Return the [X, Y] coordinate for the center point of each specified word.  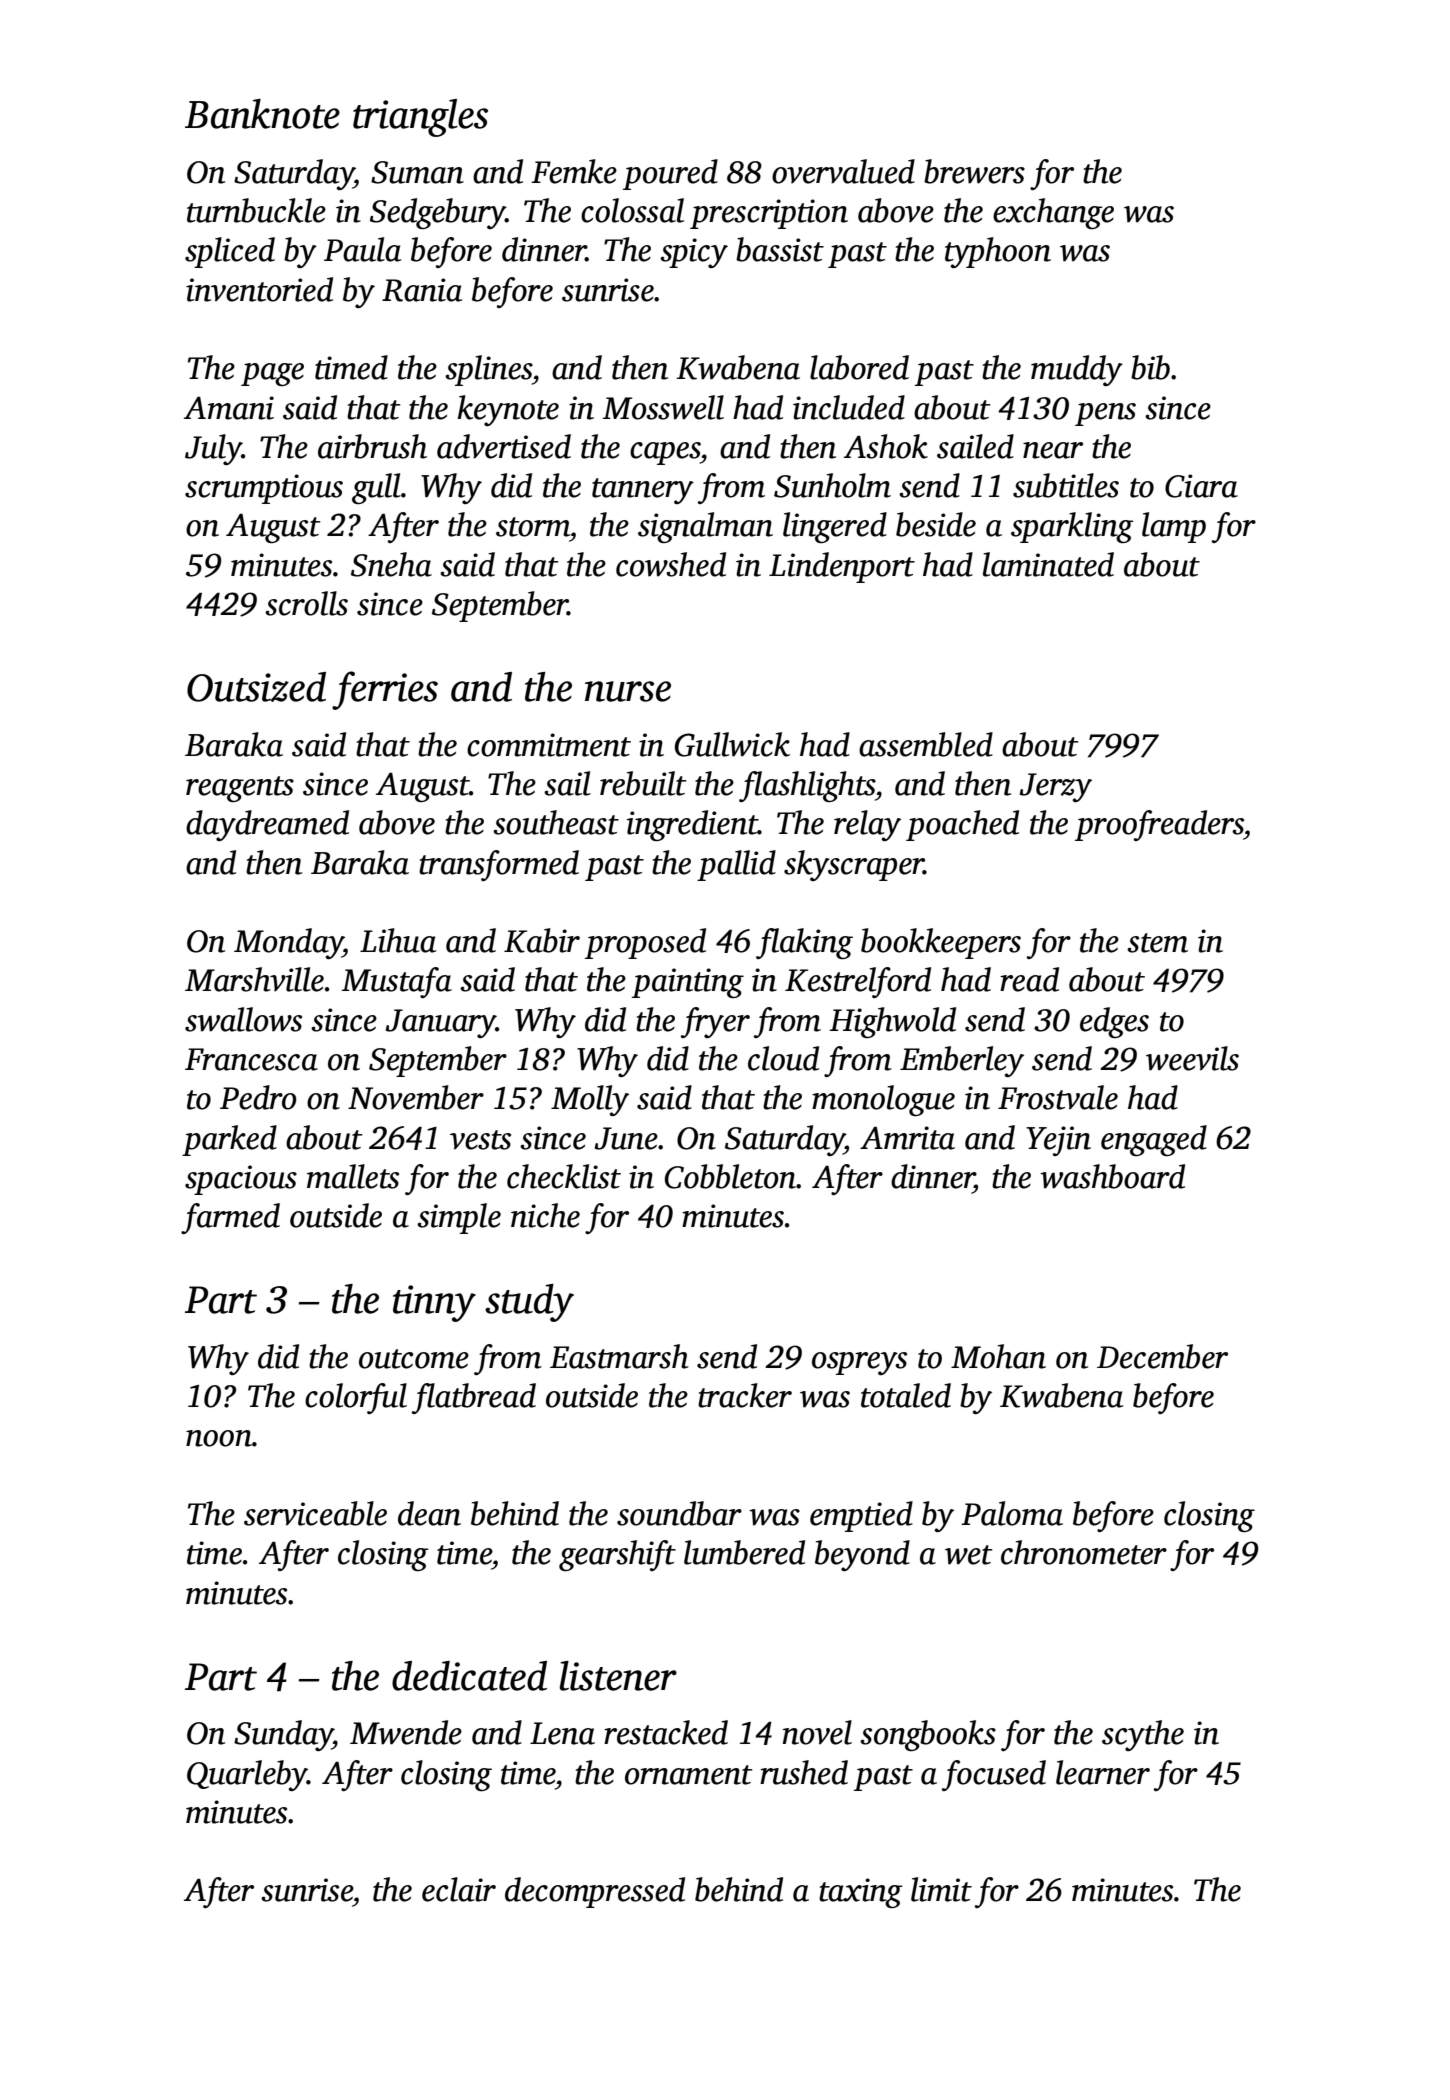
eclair [459, 1889]
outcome [414, 1359]
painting [688, 983]
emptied [861, 1516]
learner [1103, 1772]
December [1162, 1356]
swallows [243, 1019]
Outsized [256, 687]
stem [1157, 943]
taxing [861, 1893]
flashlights [807, 786]
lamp [1174, 527]
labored [859, 367]
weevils [1192, 1058]
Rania [422, 290]
